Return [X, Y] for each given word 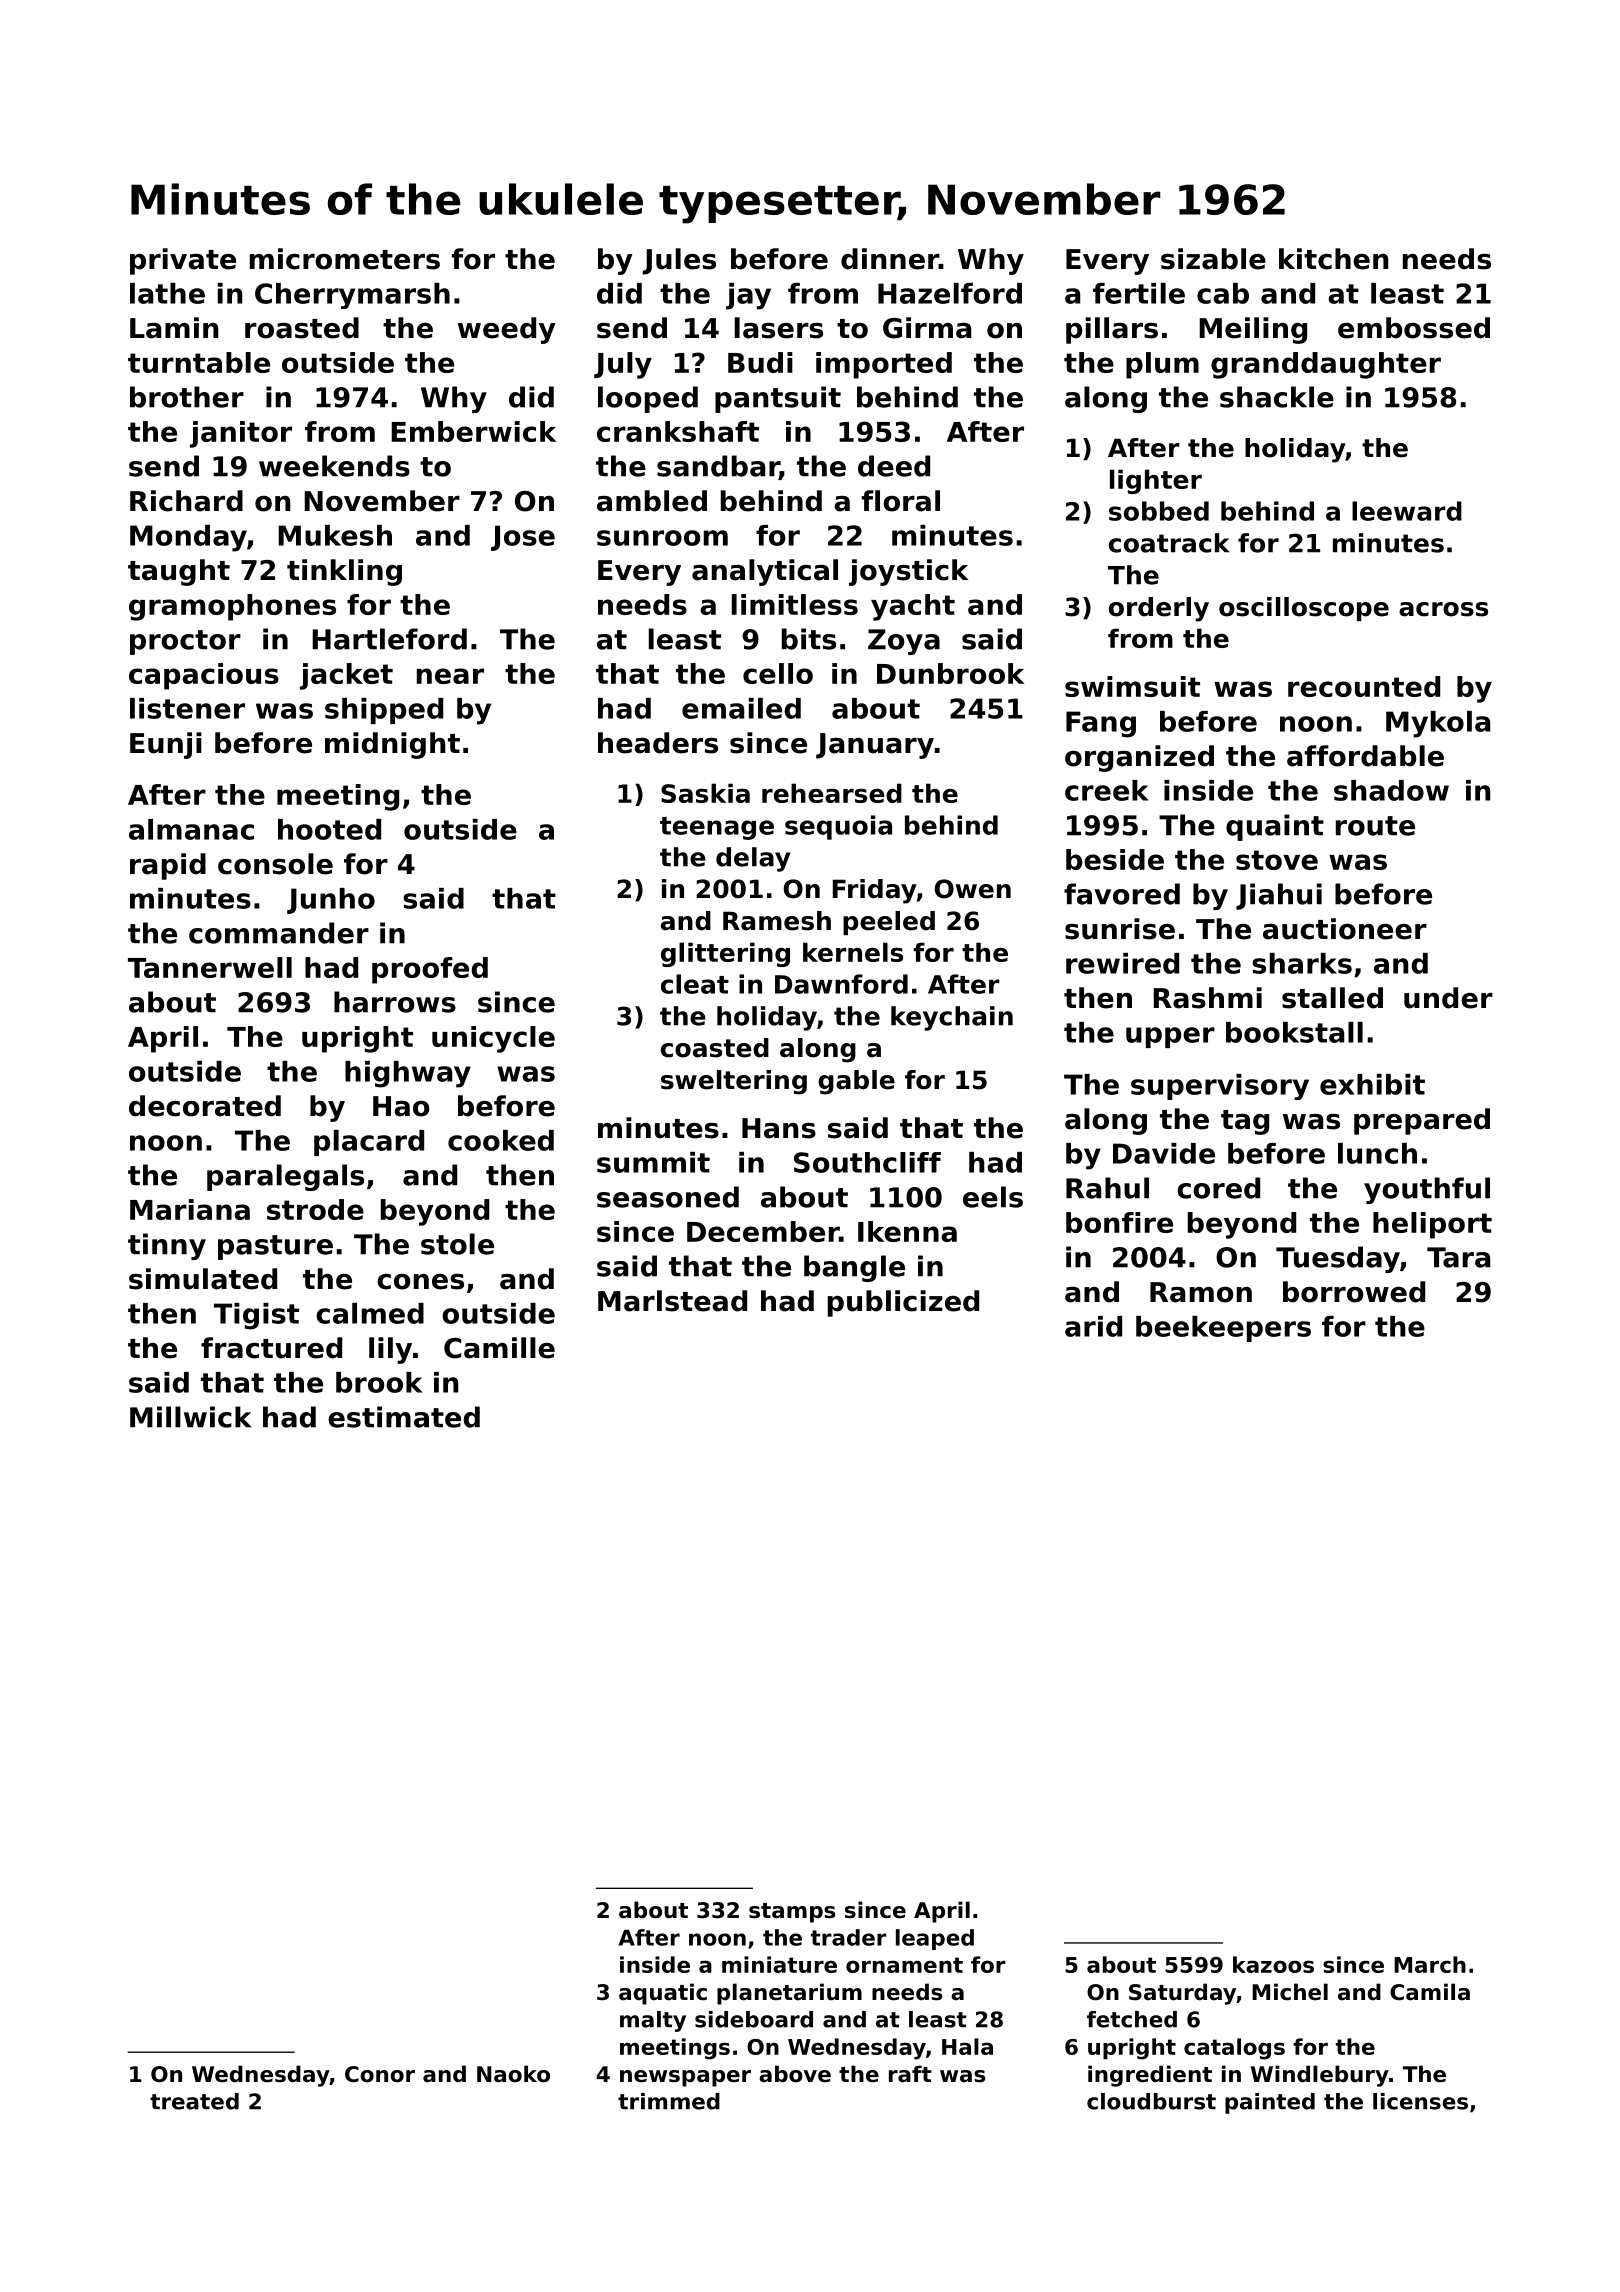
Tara [1458, 1257]
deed [894, 466]
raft [910, 2074]
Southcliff [867, 1162]
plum [1162, 365]
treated [194, 2101]
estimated [404, 1417]
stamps [792, 1913]
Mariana [190, 1209]
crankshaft [678, 431]
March [1430, 1964]
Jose [523, 538]
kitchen [1334, 259]
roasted [302, 328]
